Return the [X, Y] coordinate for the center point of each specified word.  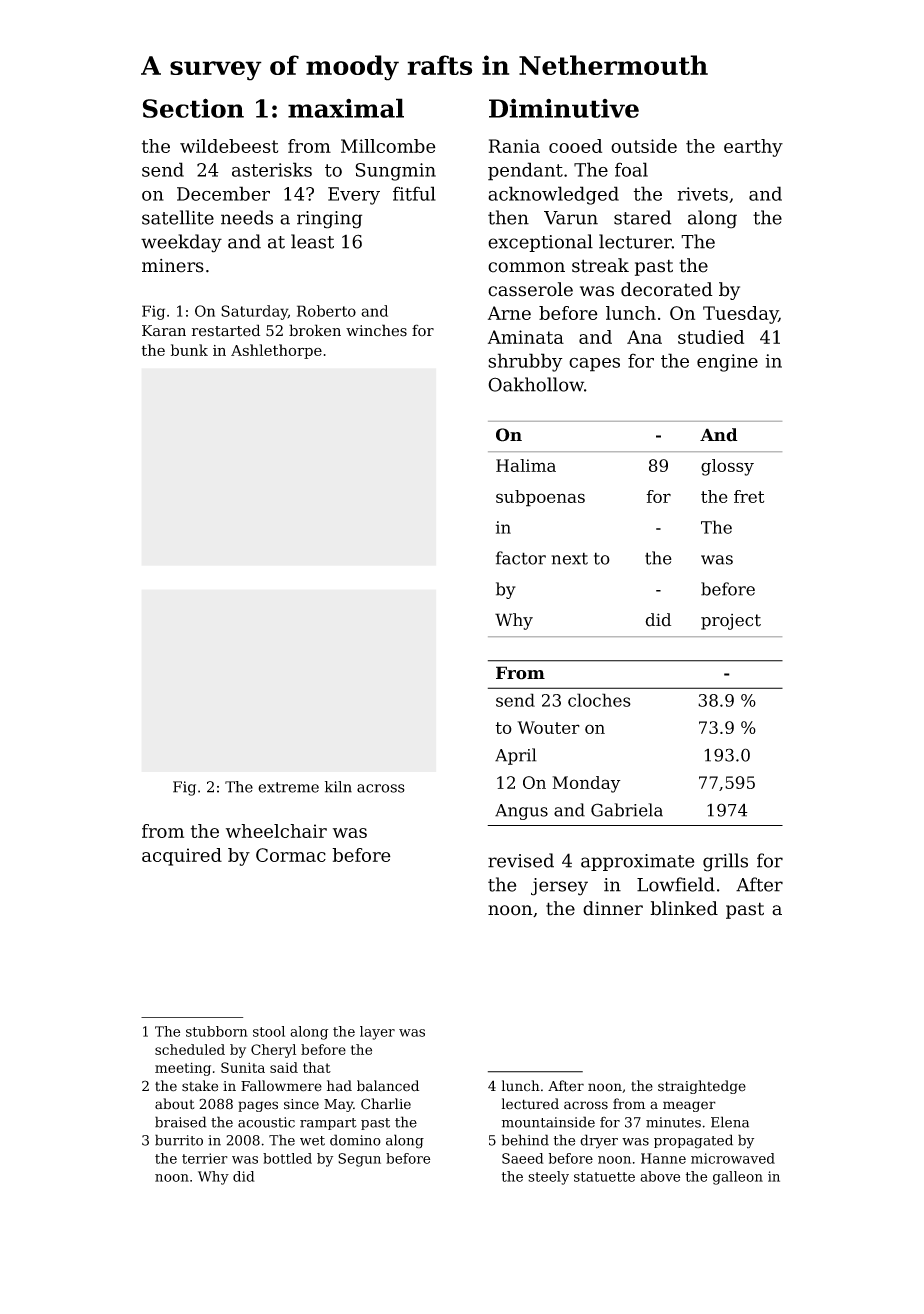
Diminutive [564, 108]
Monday [586, 784]
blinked [684, 908]
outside [644, 146]
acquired [182, 857]
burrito [179, 1140]
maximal [346, 108]
